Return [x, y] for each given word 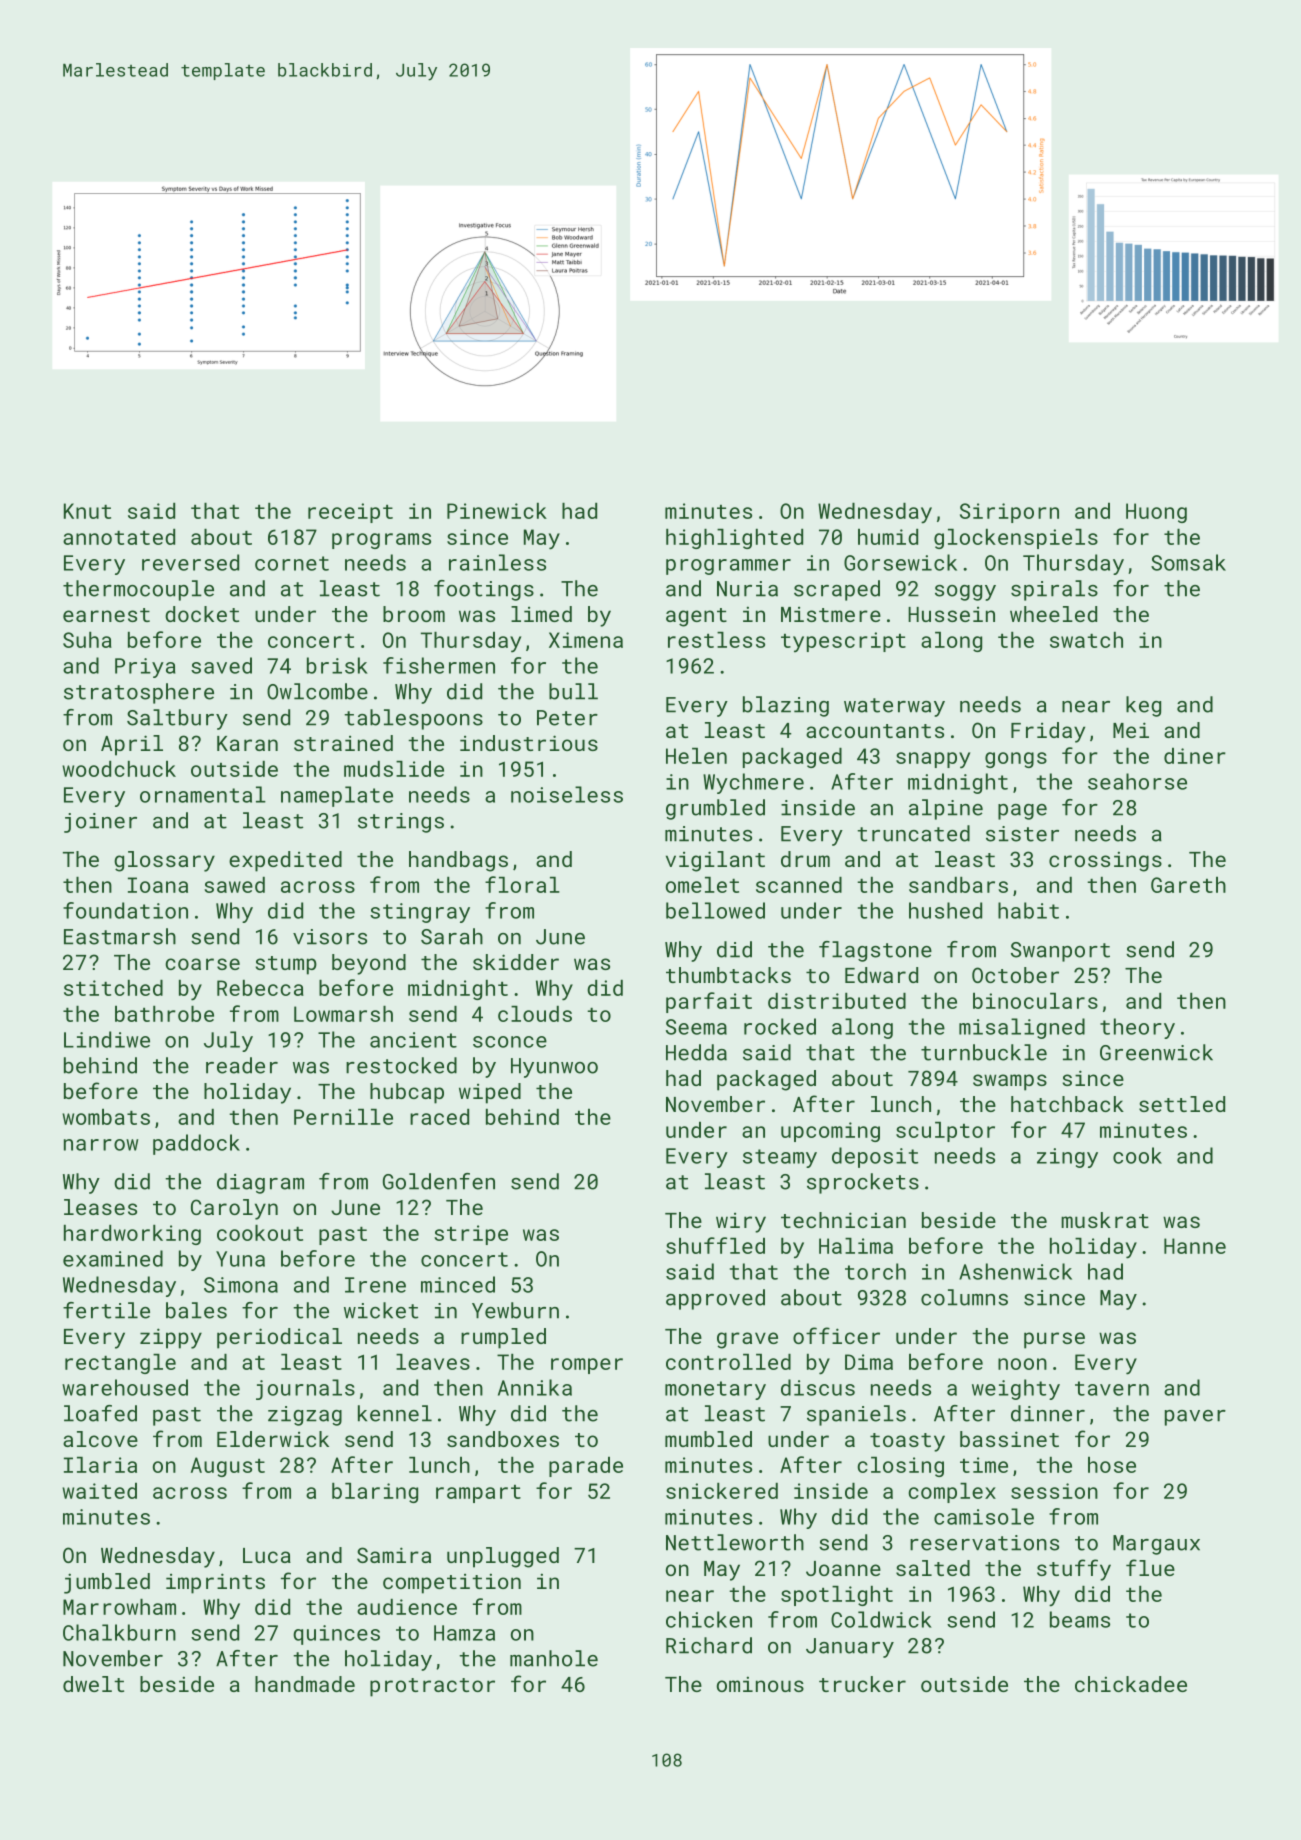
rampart [478, 1494]
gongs [1016, 760]
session [1054, 1491]
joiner [100, 823]
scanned [799, 885]
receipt [350, 513]
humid [888, 537]
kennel [395, 1413]
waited [99, 1491]
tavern [1112, 1388]
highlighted [734, 539]
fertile [106, 1310]
